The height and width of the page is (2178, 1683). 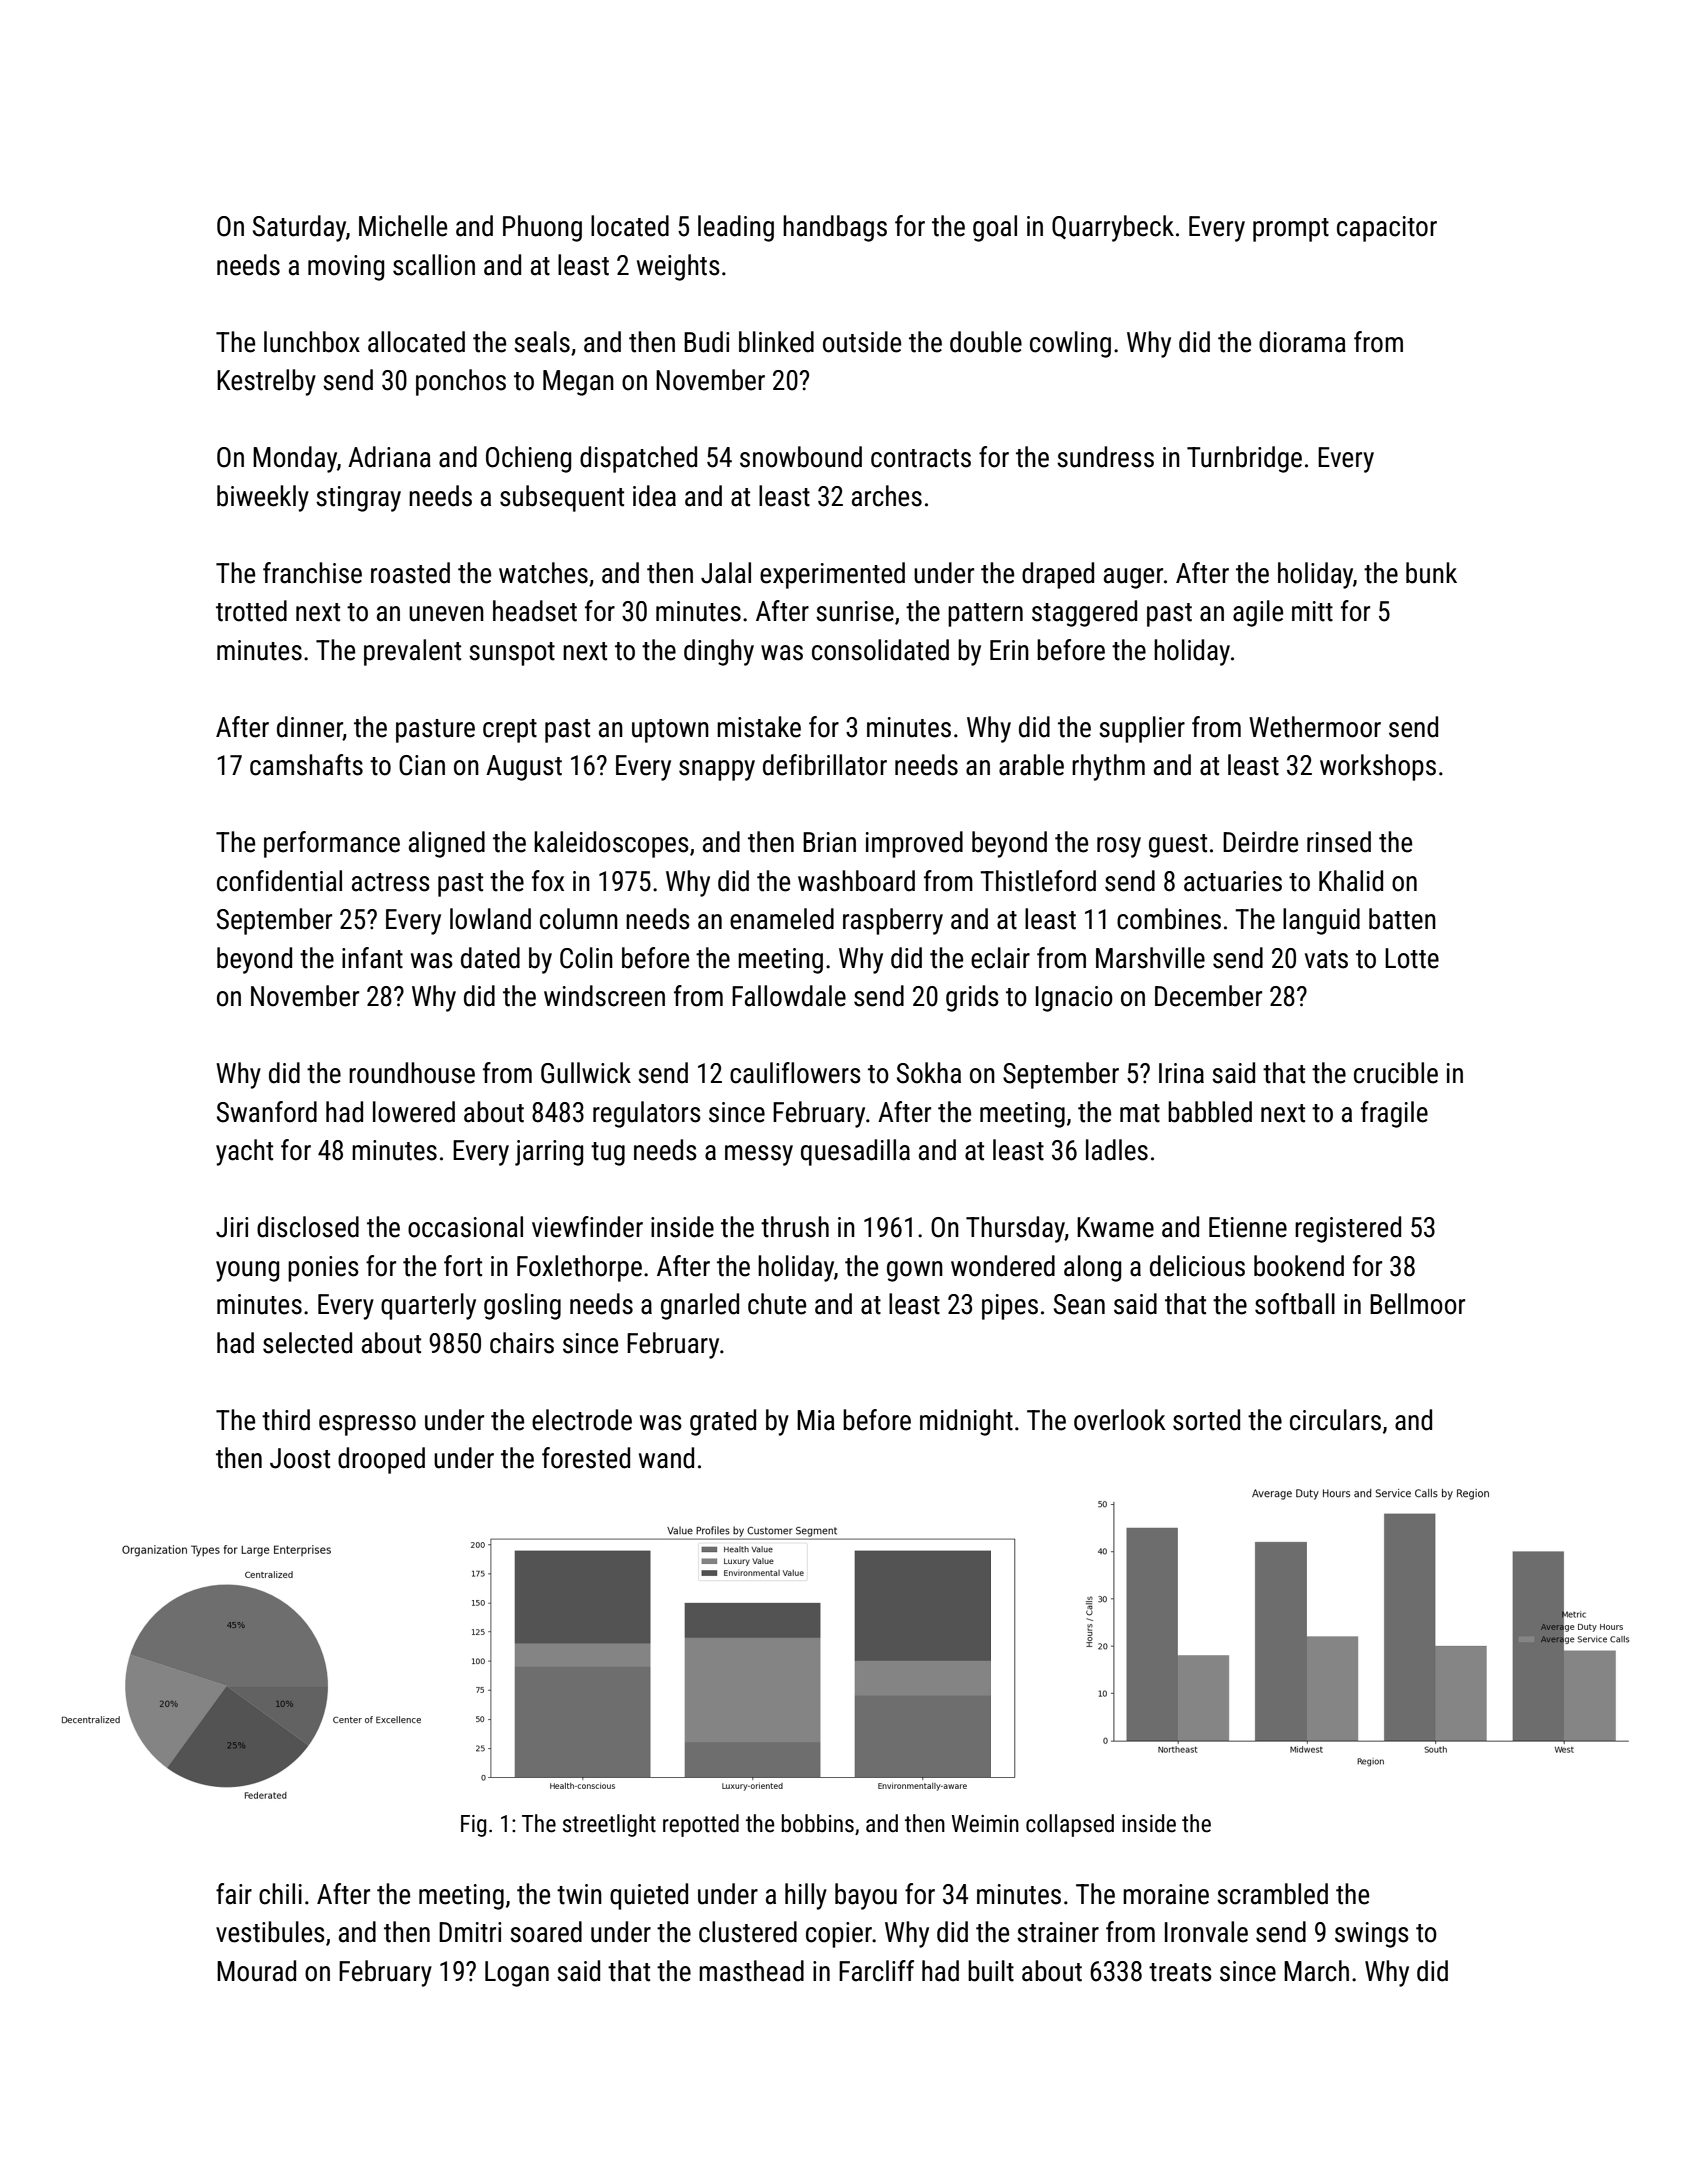 What do you see at coordinates (1302, 342) in the page?
I see `diorama` at bounding box center [1302, 342].
